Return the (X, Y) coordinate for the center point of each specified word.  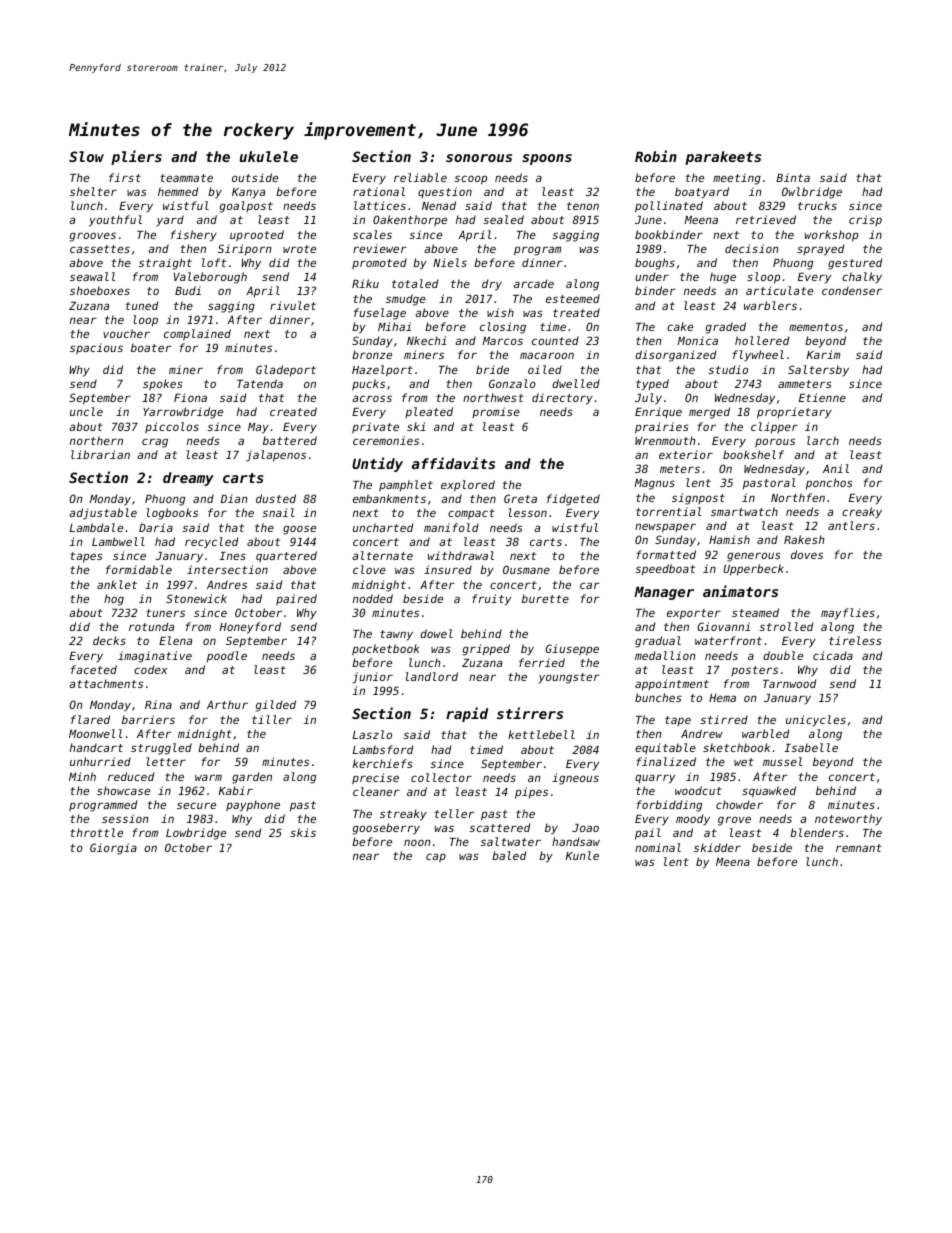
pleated (429, 412)
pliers (136, 157)
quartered (286, 556)
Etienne (822, 397)
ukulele (269, 156)
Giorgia (113, 849)
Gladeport (286, 371)
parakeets (723, 158)
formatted (666, 554)
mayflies (848, 614)
